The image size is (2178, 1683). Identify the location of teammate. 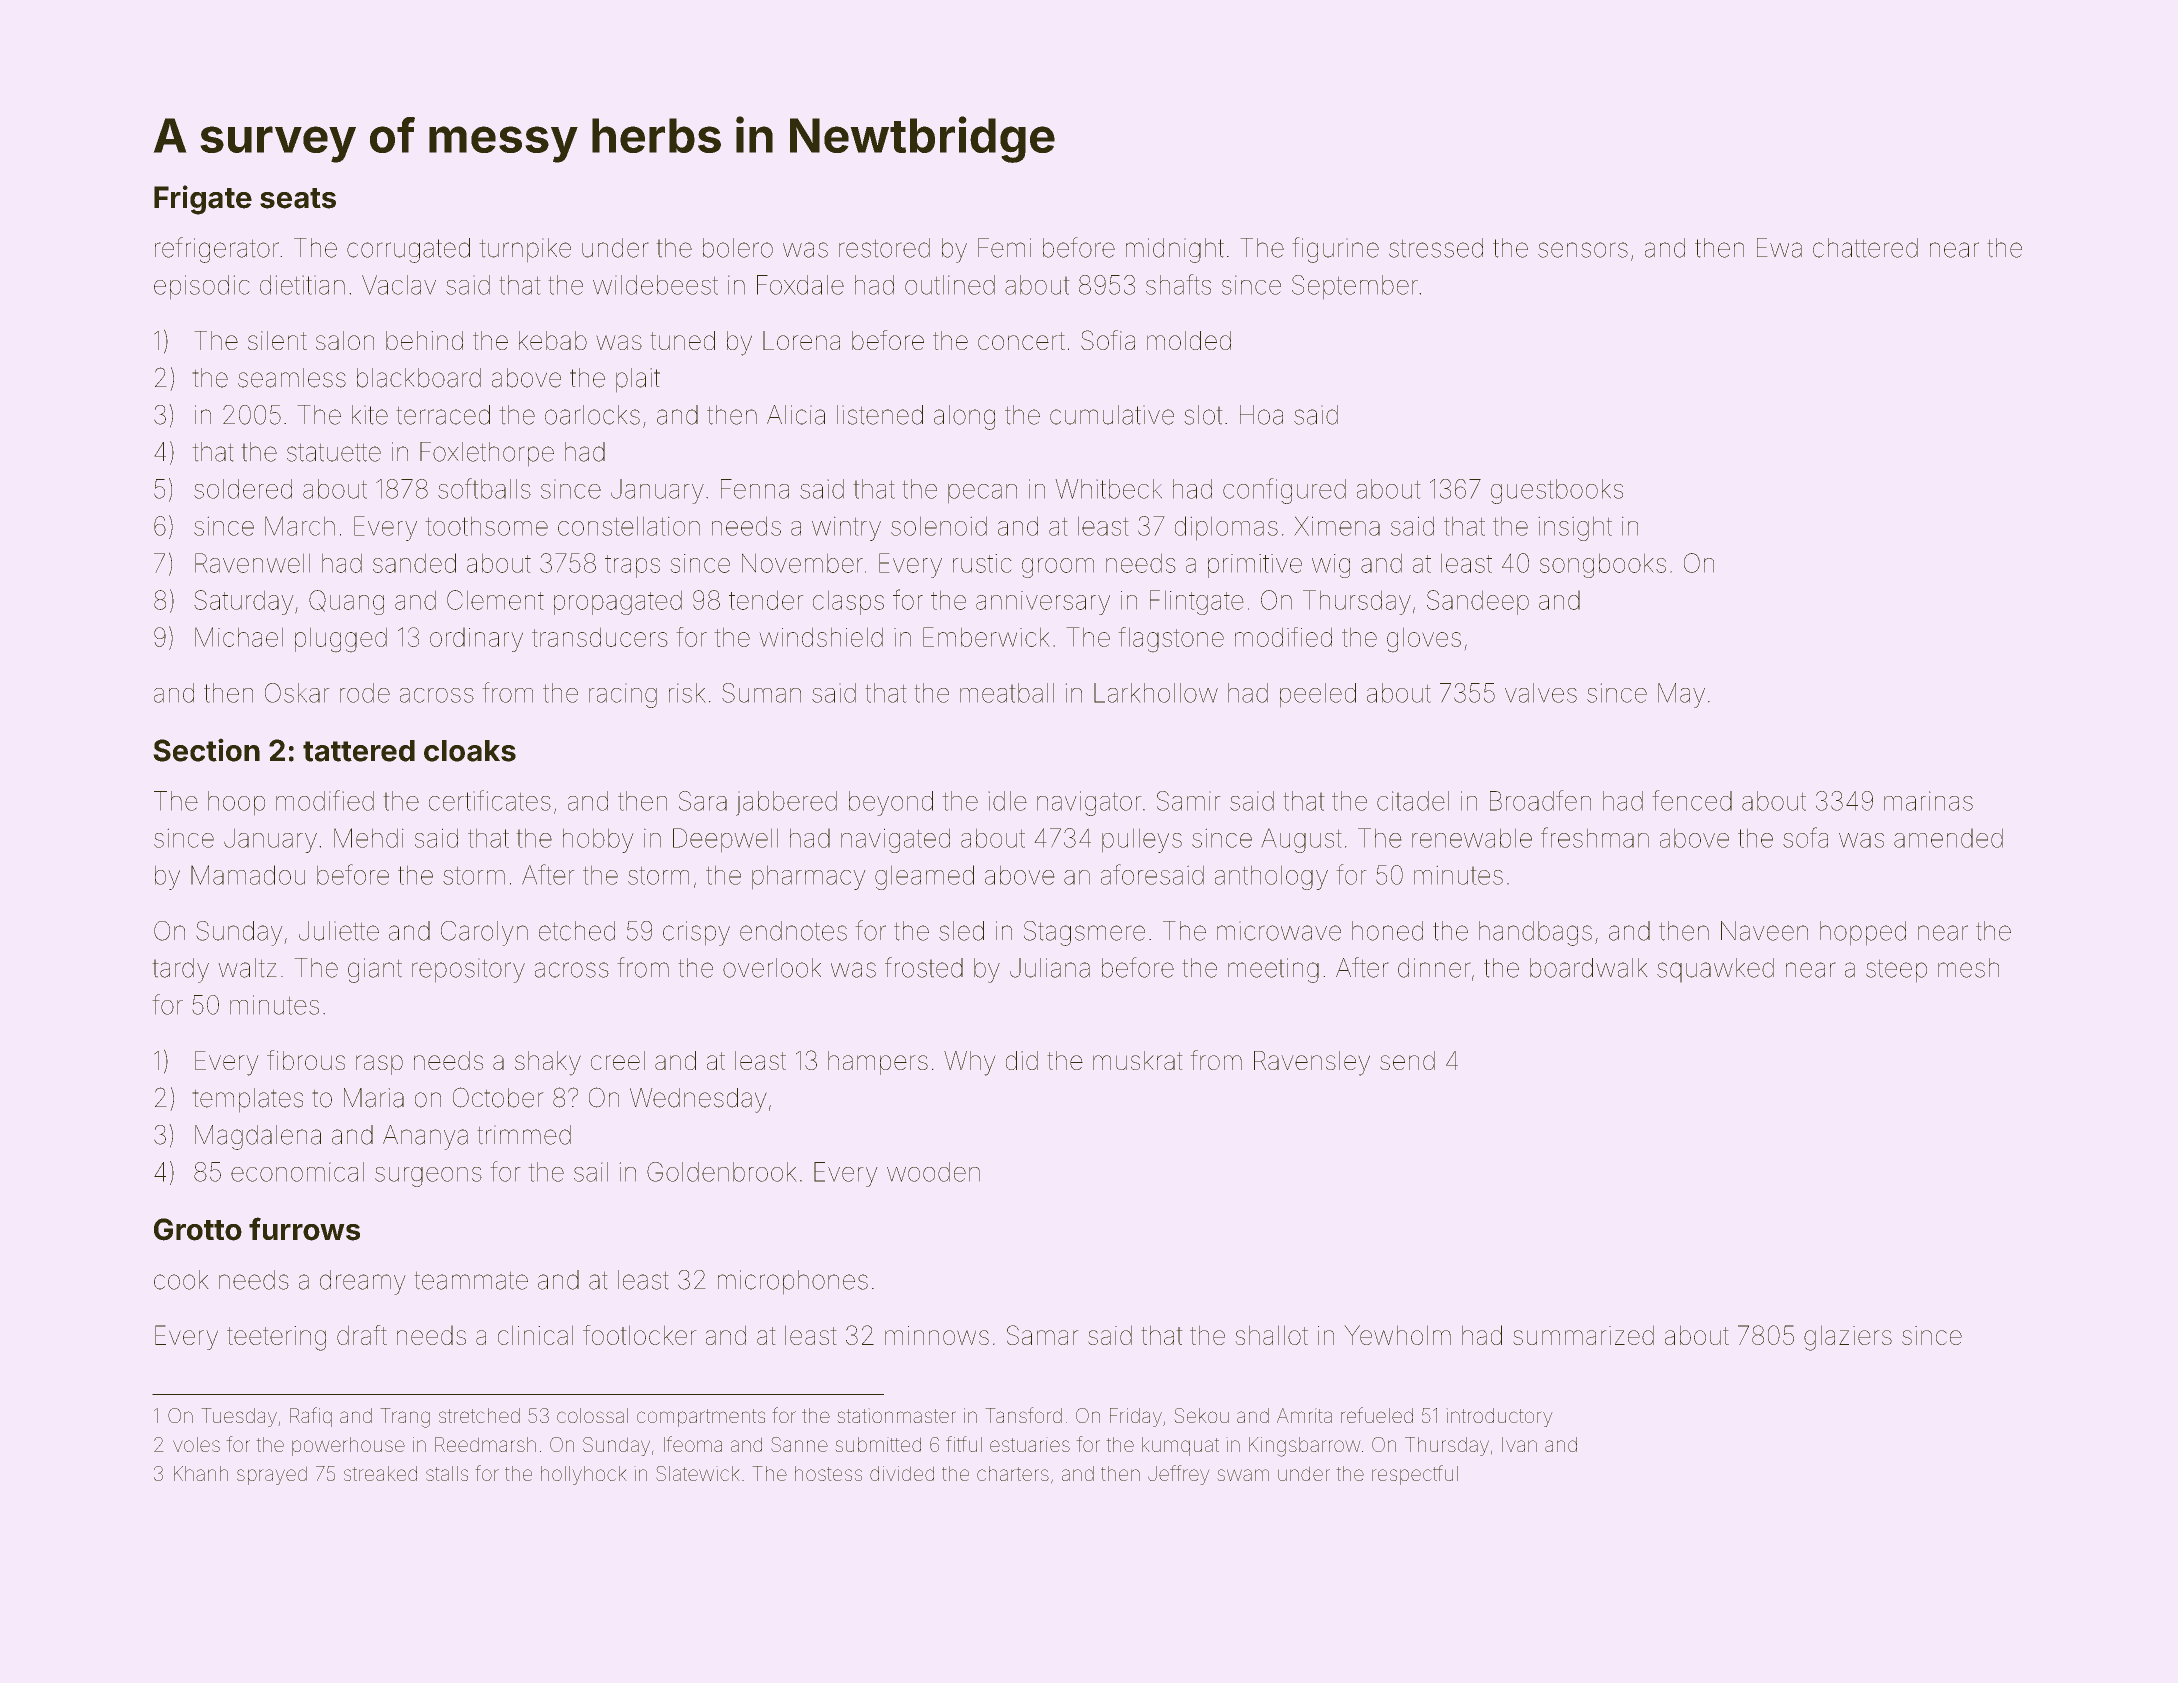
(471, 1281).
